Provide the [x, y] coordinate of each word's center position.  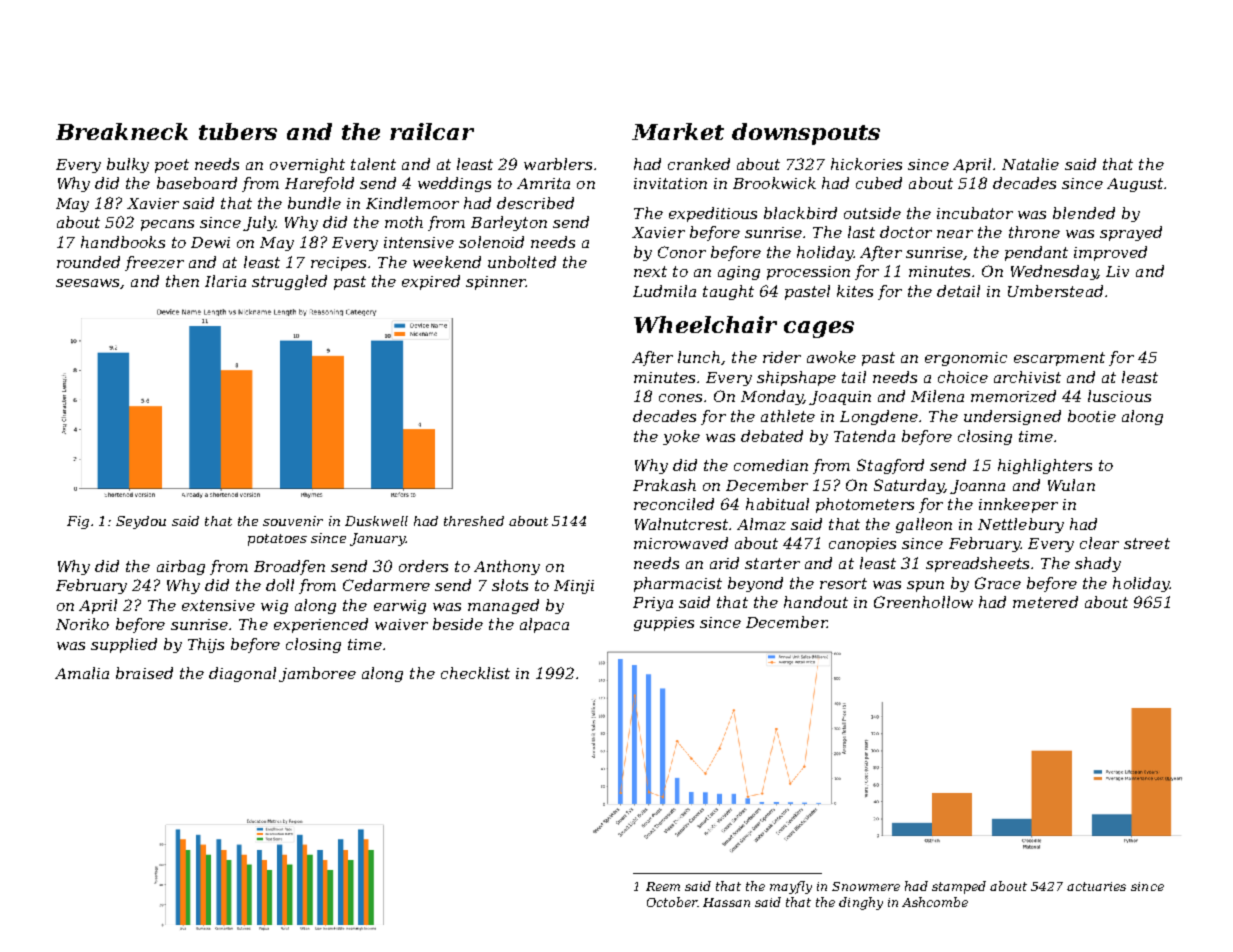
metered [1045, 602]
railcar [432, 131]
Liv [1117, 271]
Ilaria [225, 281]
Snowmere [866, 886]
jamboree [317, 674]
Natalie [1030, 164]
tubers [238, 131]
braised [144, 673]
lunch [699, 357]
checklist [475, 673]
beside [458, 624]
